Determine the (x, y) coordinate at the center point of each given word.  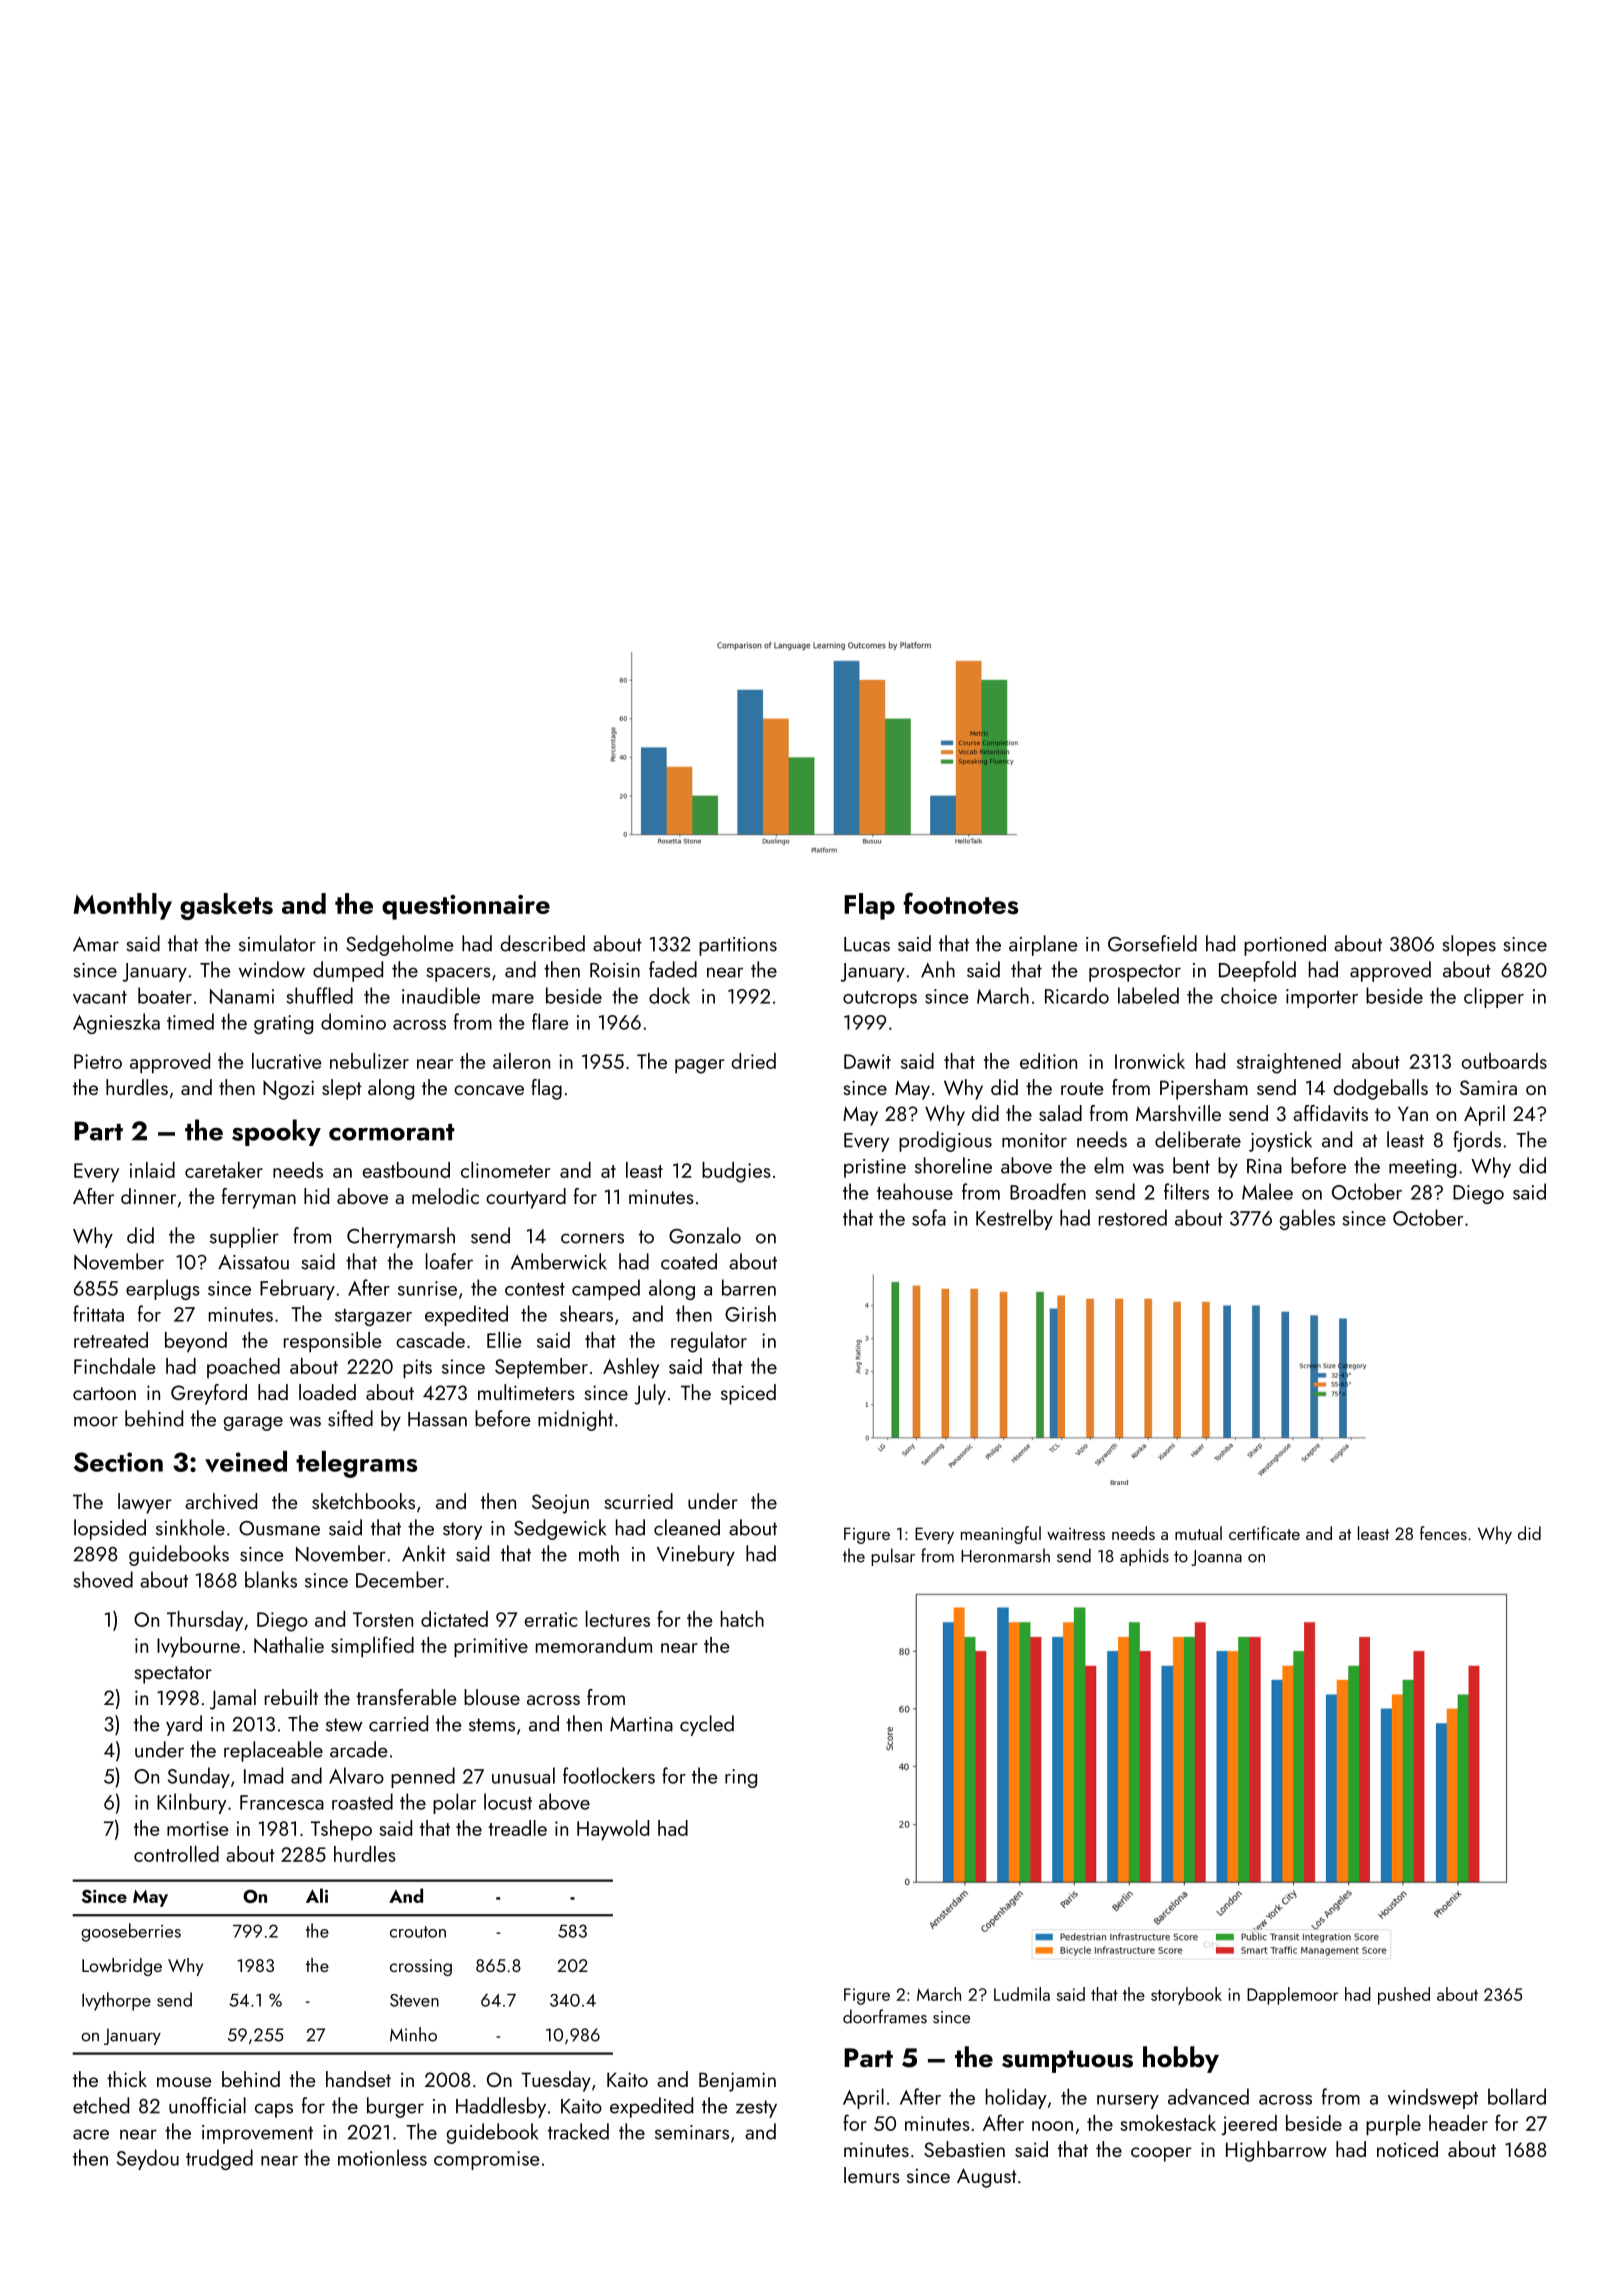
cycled (707, 1725)
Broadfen (1048, 1191)
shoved (103, 1579)
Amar (96, 944)
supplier (244, 1237)
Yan (1413, 1113)
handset (358, 2079)
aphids (1144, 1557)
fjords (1477, 1141)
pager (700, 1066)
